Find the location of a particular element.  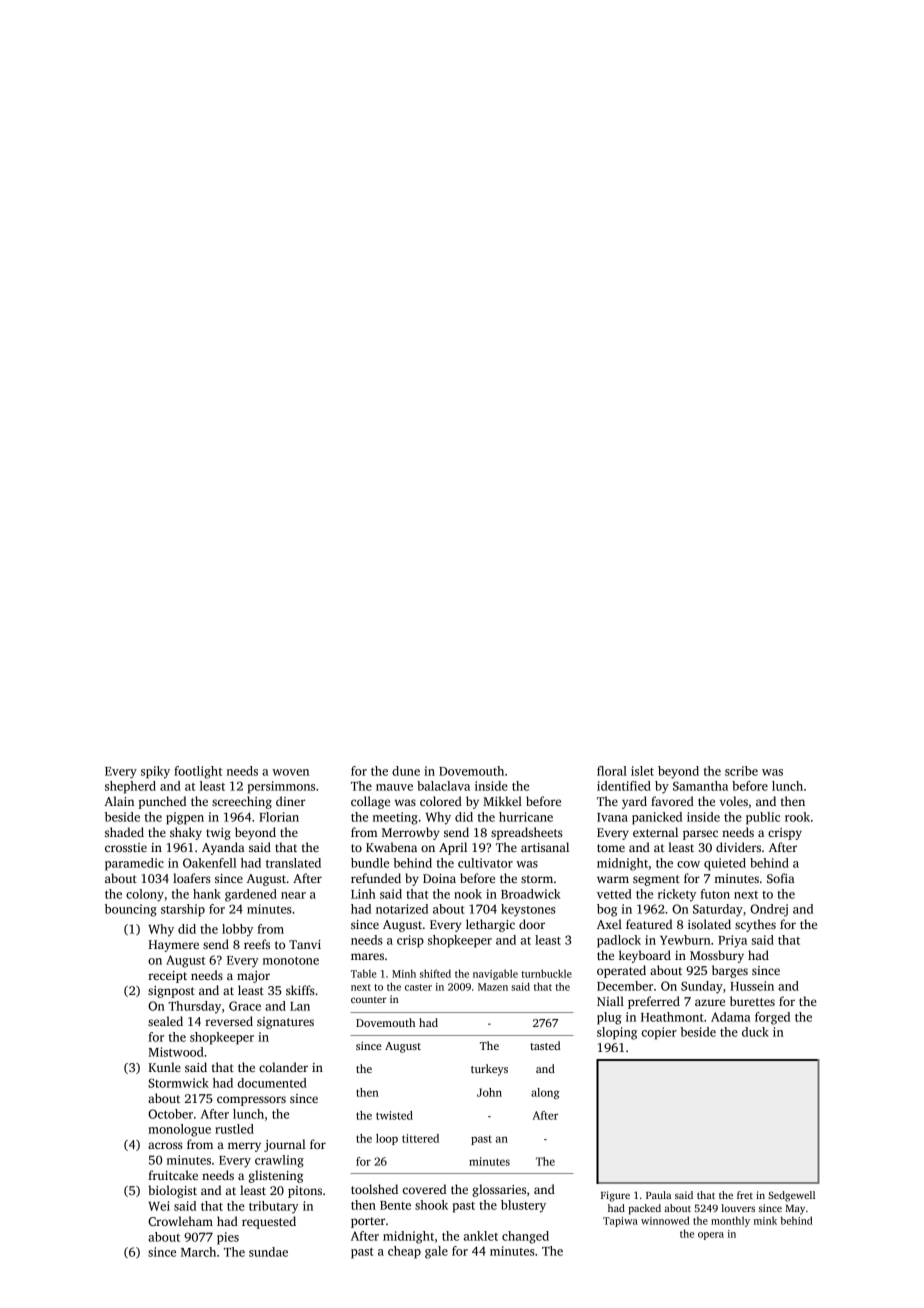

shaded is located at coordinates (124, 832).
